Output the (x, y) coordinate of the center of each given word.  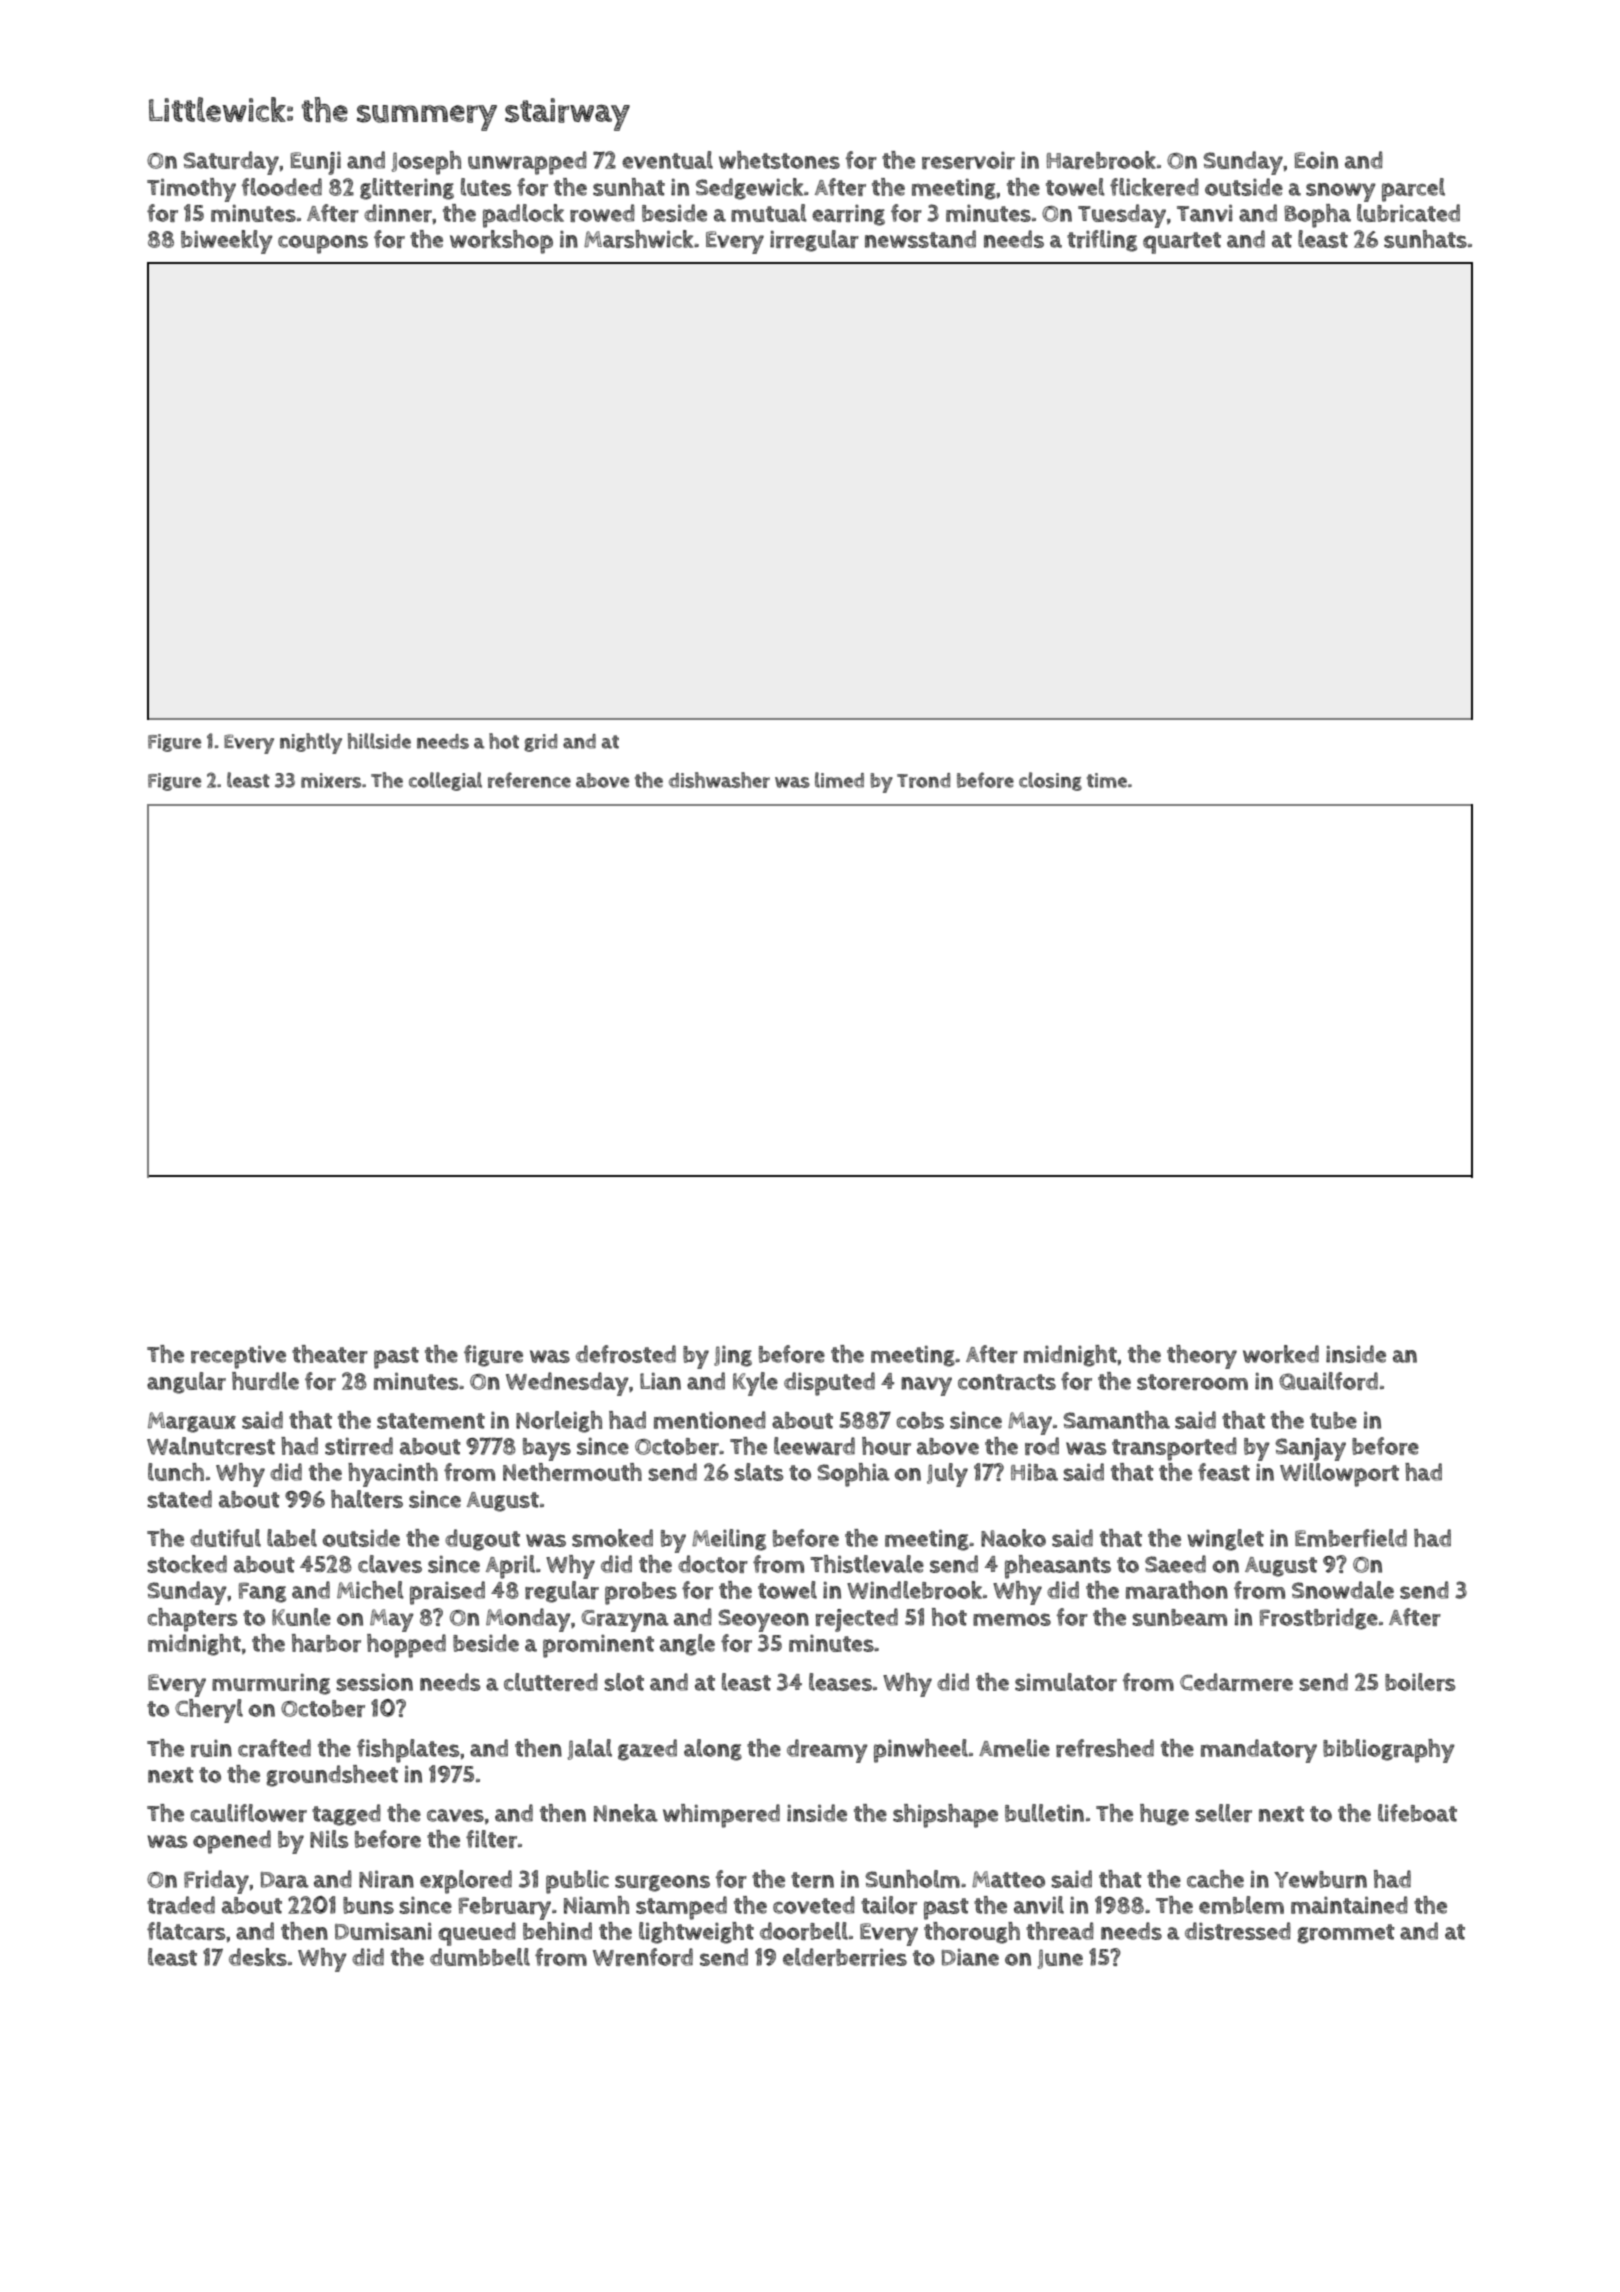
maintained (1349, 1905)
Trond (923, 780)
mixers (331, 780)
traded (181, 1905)
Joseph (426, 163)
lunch (176, 1472)
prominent (598, 1646)
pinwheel (921, 1751)
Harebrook (1101, 160)
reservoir (968, 160)
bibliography (1389, 1751)
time (1107, 780)
